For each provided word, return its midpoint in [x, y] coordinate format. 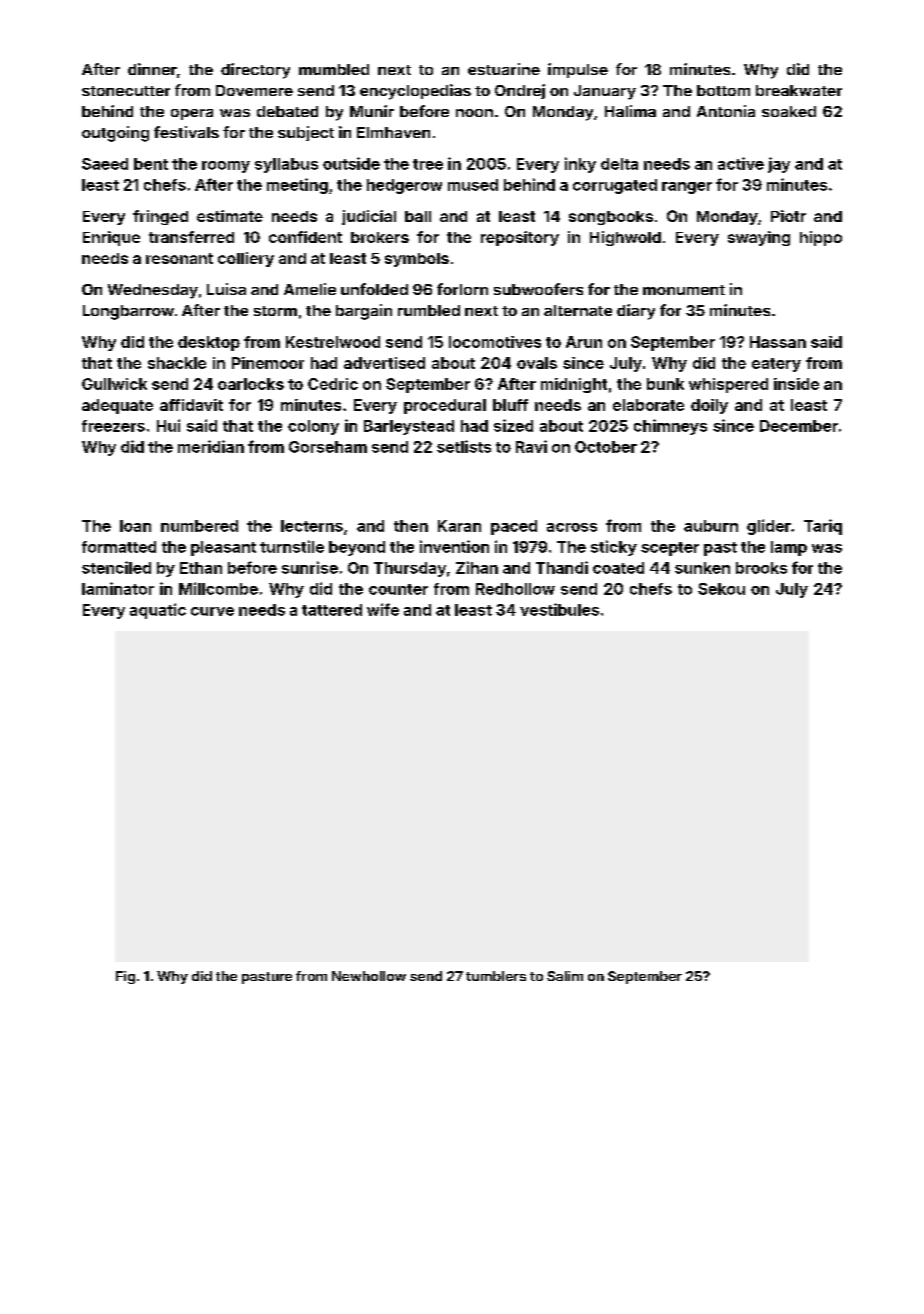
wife [383, 609]
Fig [125, 977]
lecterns [312, 526]
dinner [152, 69]
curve [212, 611]
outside [351, 163]
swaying [759, 238]
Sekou [721, 589]
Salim [565, 976]
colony [313, 427]
